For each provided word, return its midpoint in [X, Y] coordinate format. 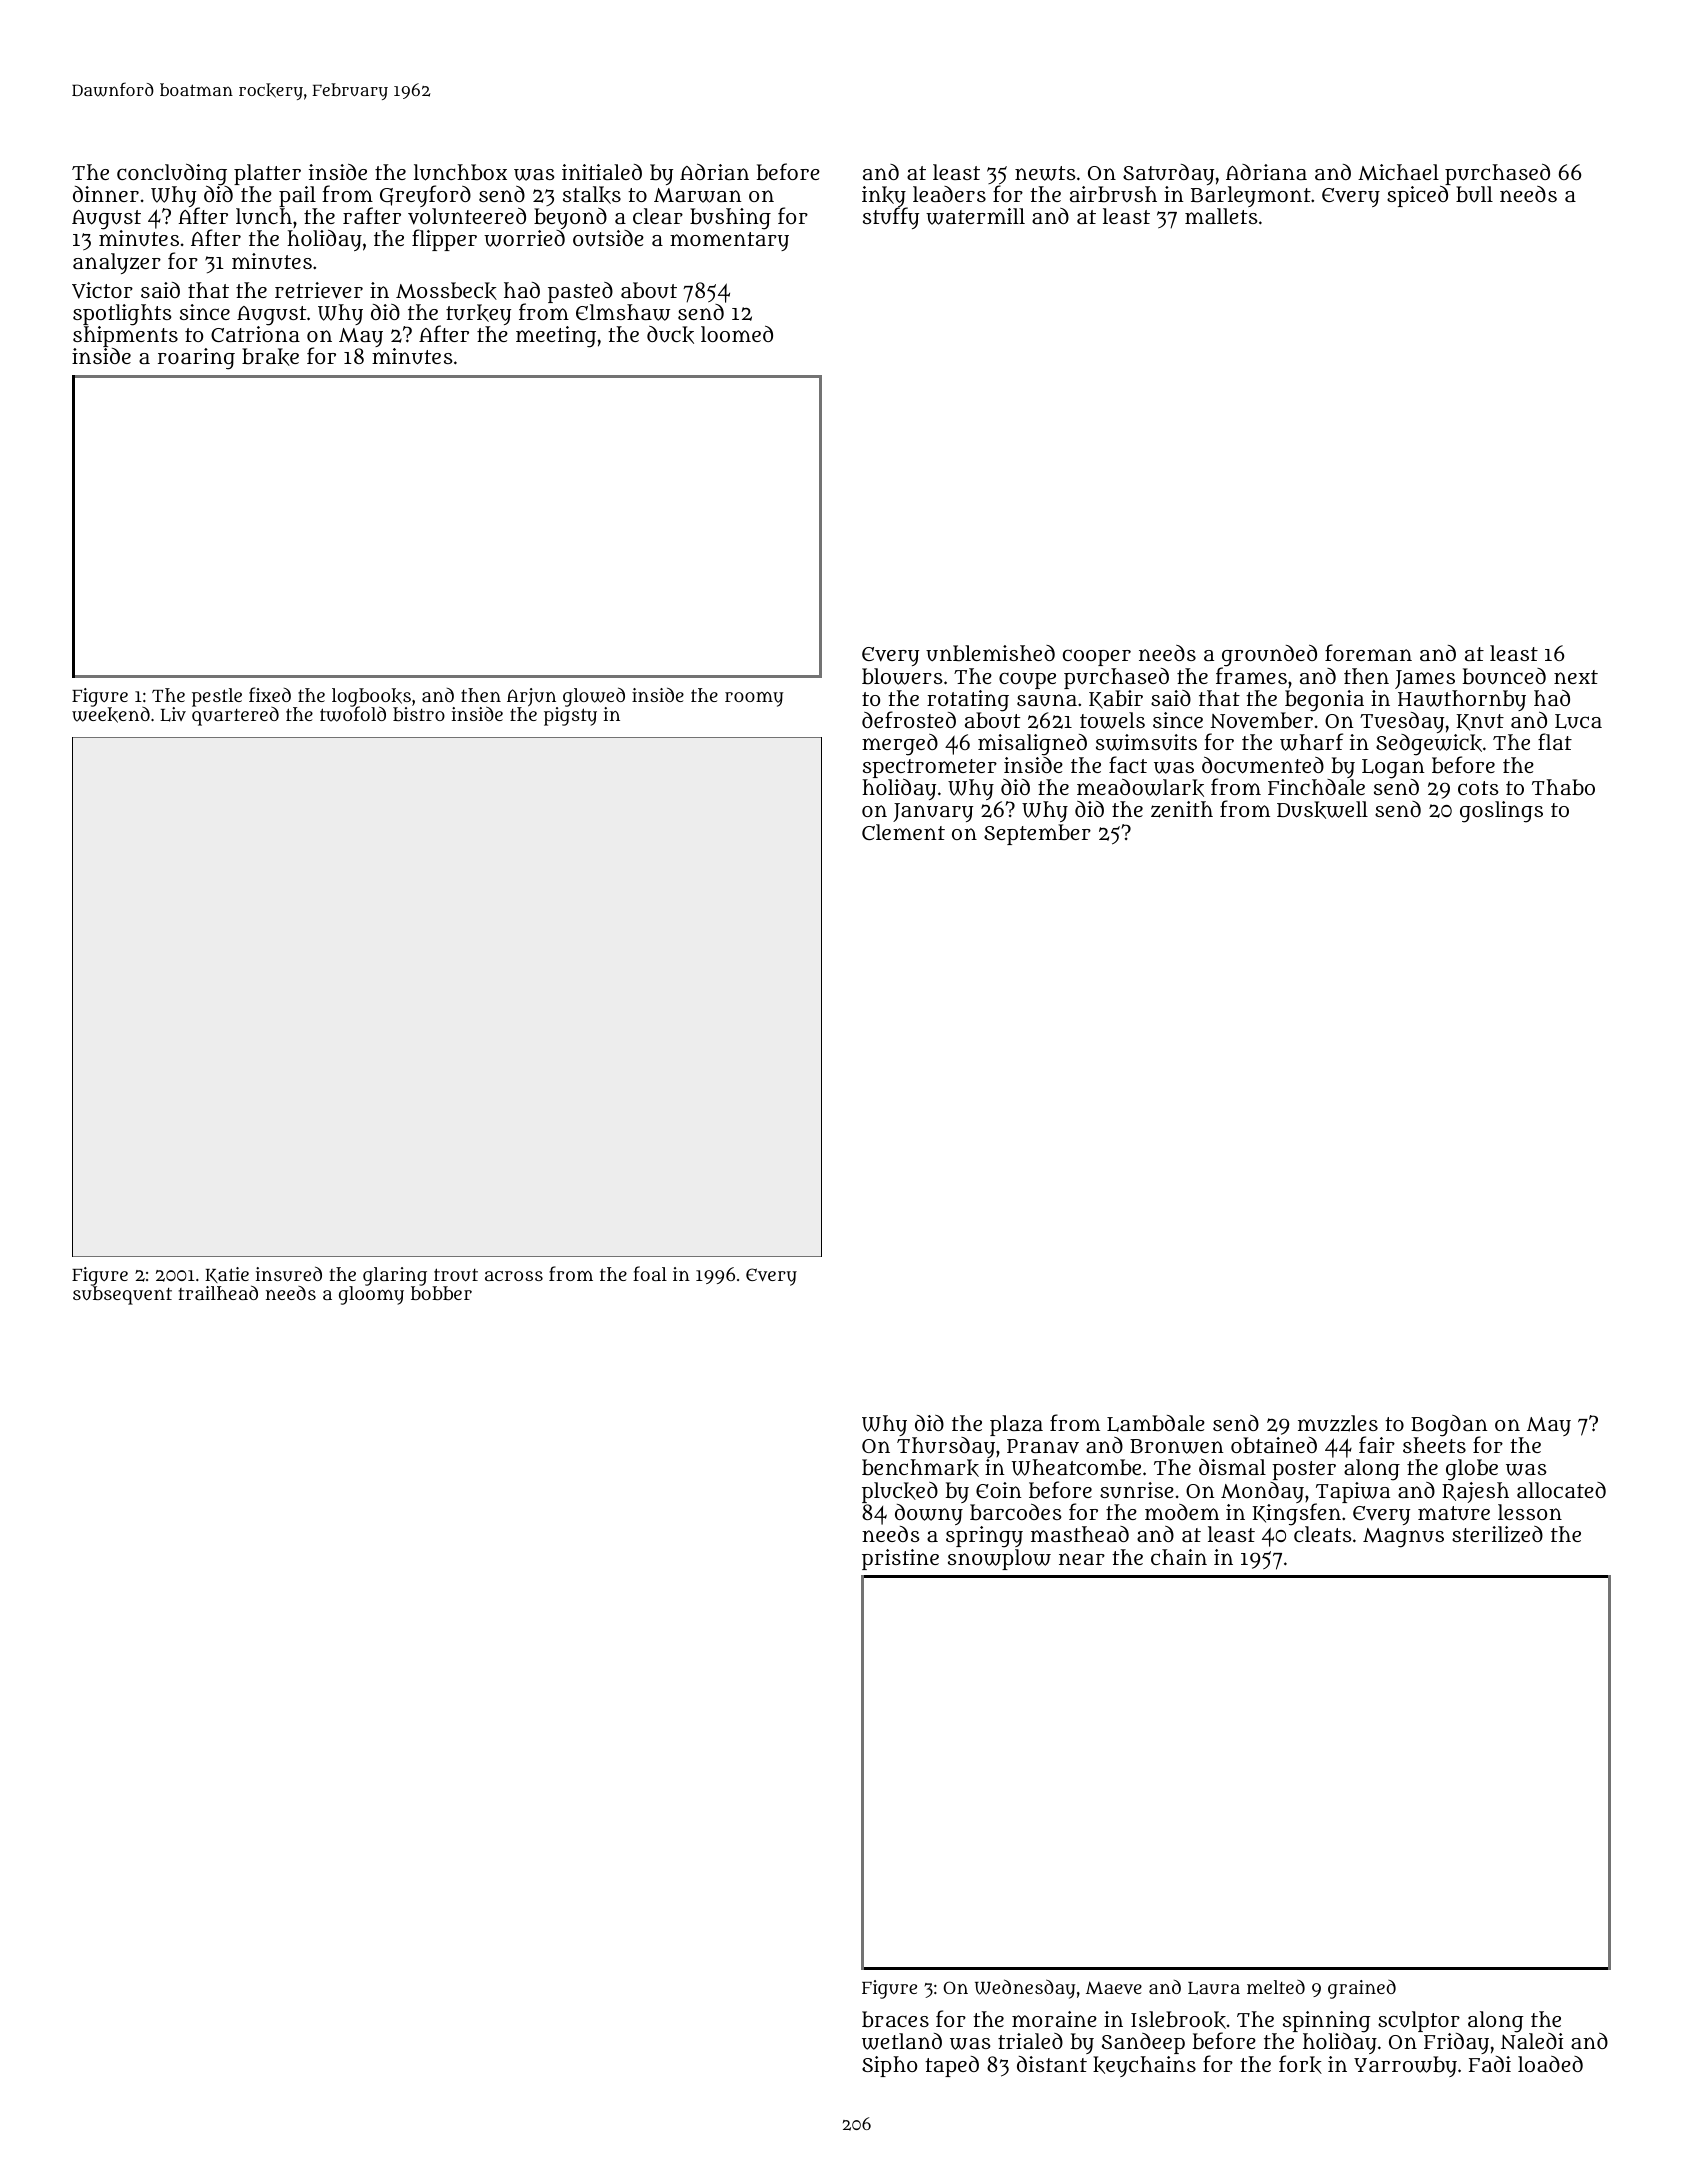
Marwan [698, 195]
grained [1362, 1989]
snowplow [999, 1559]
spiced [1417, 196]
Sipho [889, 2066]
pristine [900, 1559]
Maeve [1114, 1987]
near [1082, 1559]
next [1576, 677]
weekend [111, 715]
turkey [478, 314]
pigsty [570, 716]
